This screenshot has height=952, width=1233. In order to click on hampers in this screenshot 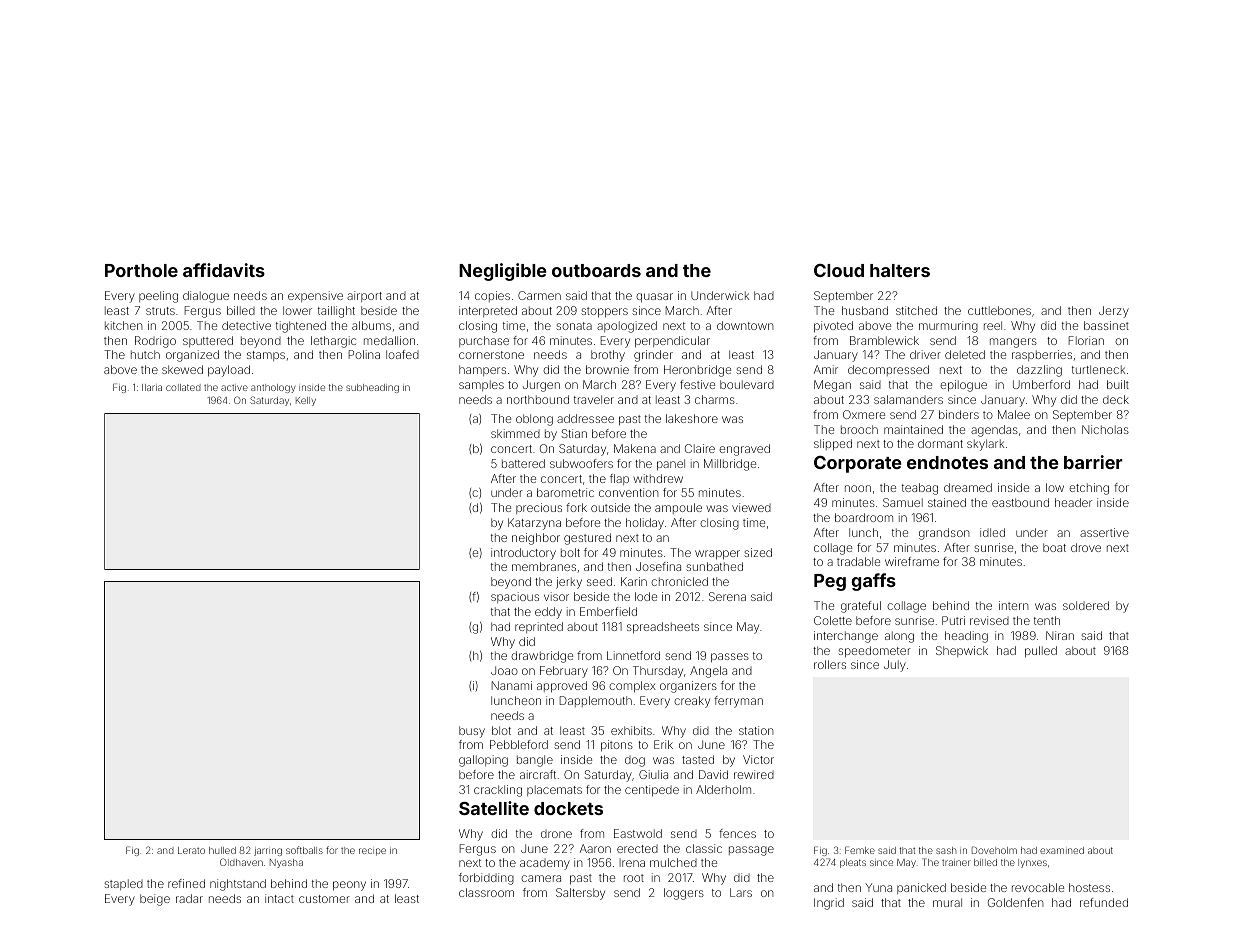, I will do `click(482, 370)`.
